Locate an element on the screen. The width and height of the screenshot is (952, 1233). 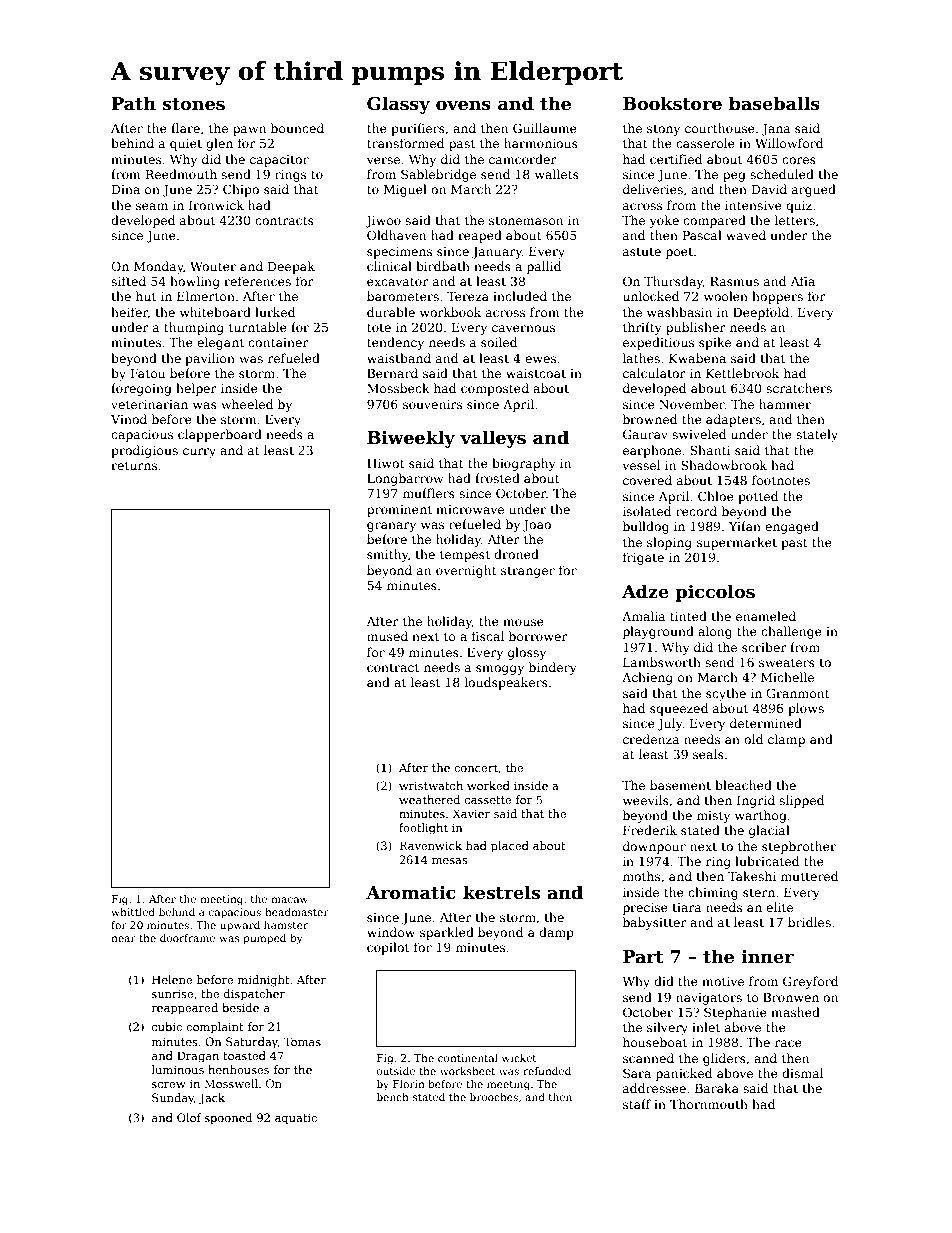
references is located at coordinates (257, 281).
